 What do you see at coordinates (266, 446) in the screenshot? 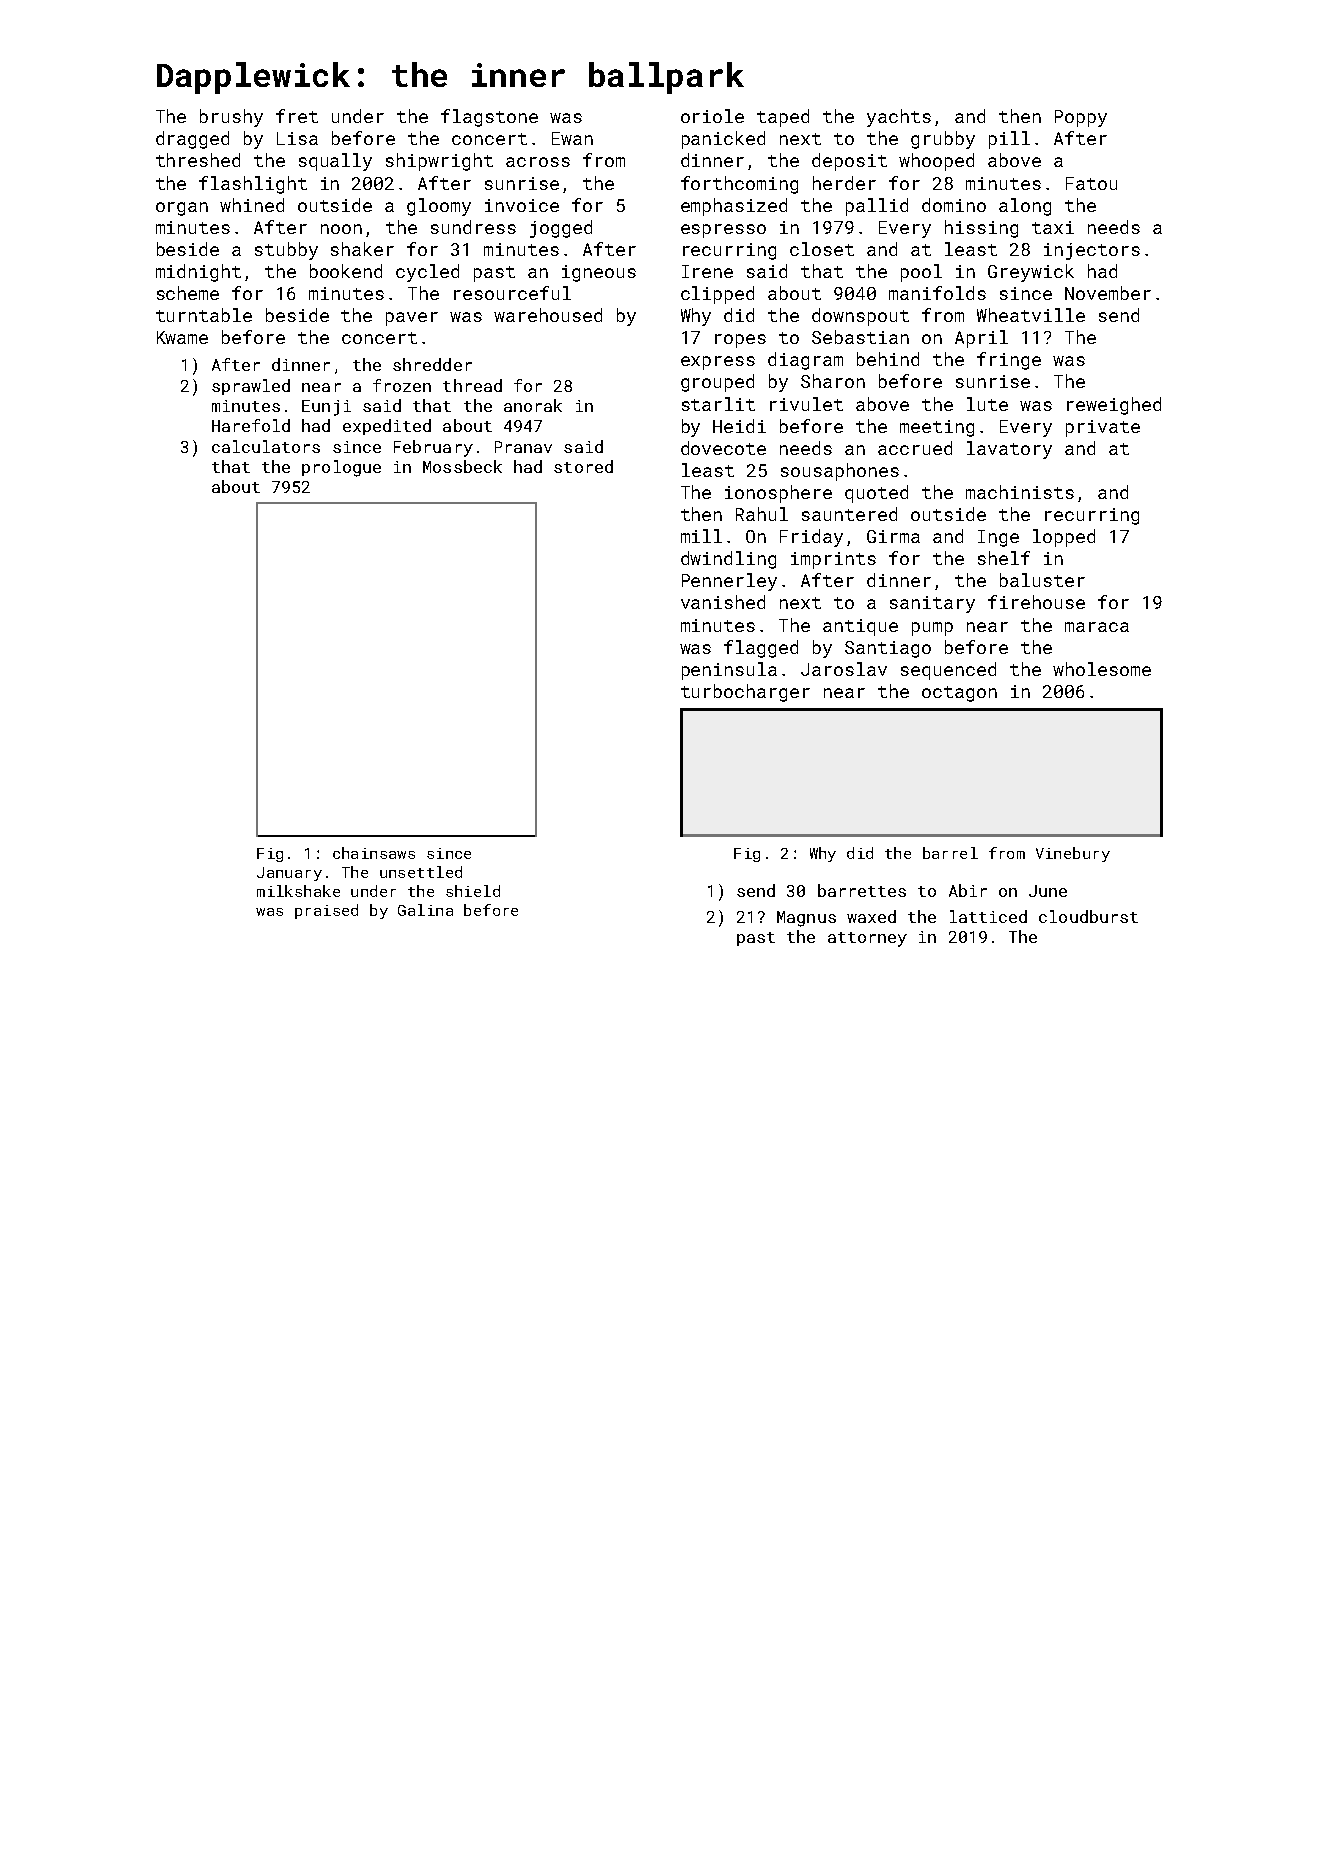
I see `calculators` at bounding box center [266, 446].
